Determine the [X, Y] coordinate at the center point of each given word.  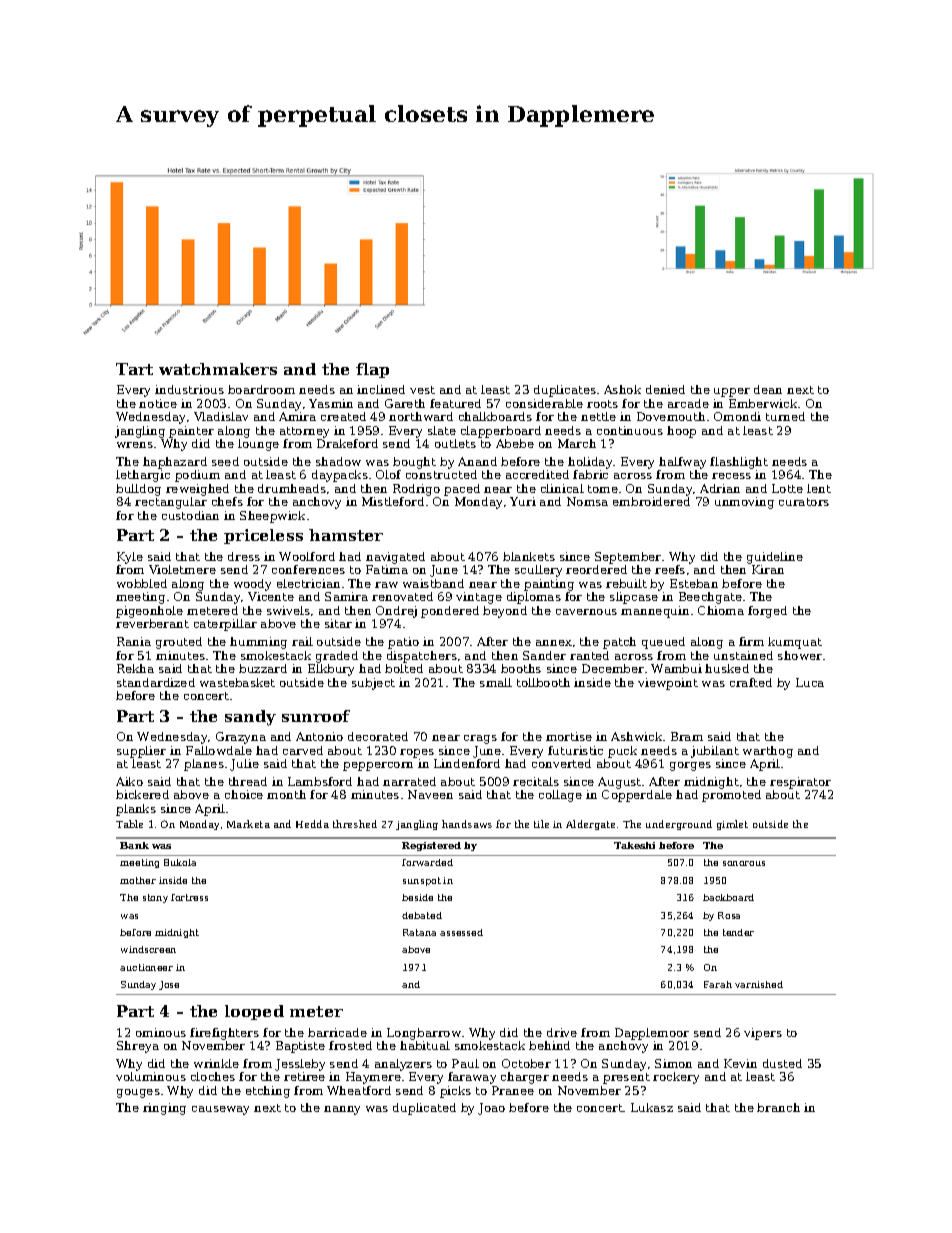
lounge [258, 445]
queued [663, 643]
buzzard [263, 668]
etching [268, 1092]
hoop [681, 432]
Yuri [523, 501]
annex [554, 643]
